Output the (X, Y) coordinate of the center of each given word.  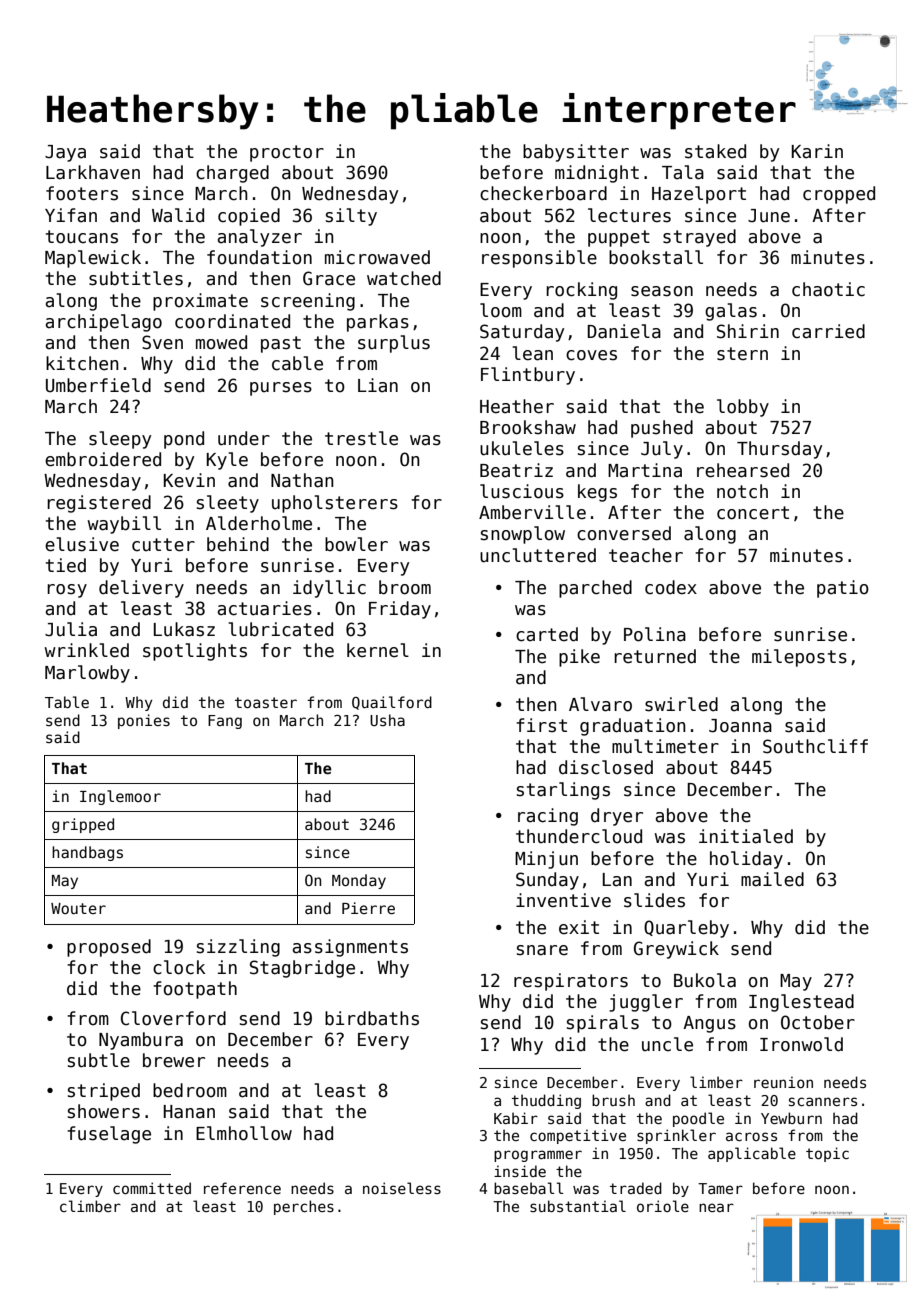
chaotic (828, 289)
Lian (378, 385)
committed (152, 1188)
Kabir (516, 1118)
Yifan (71, 215)
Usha (387, 720)
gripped (83, 825)
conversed (624, 533)
